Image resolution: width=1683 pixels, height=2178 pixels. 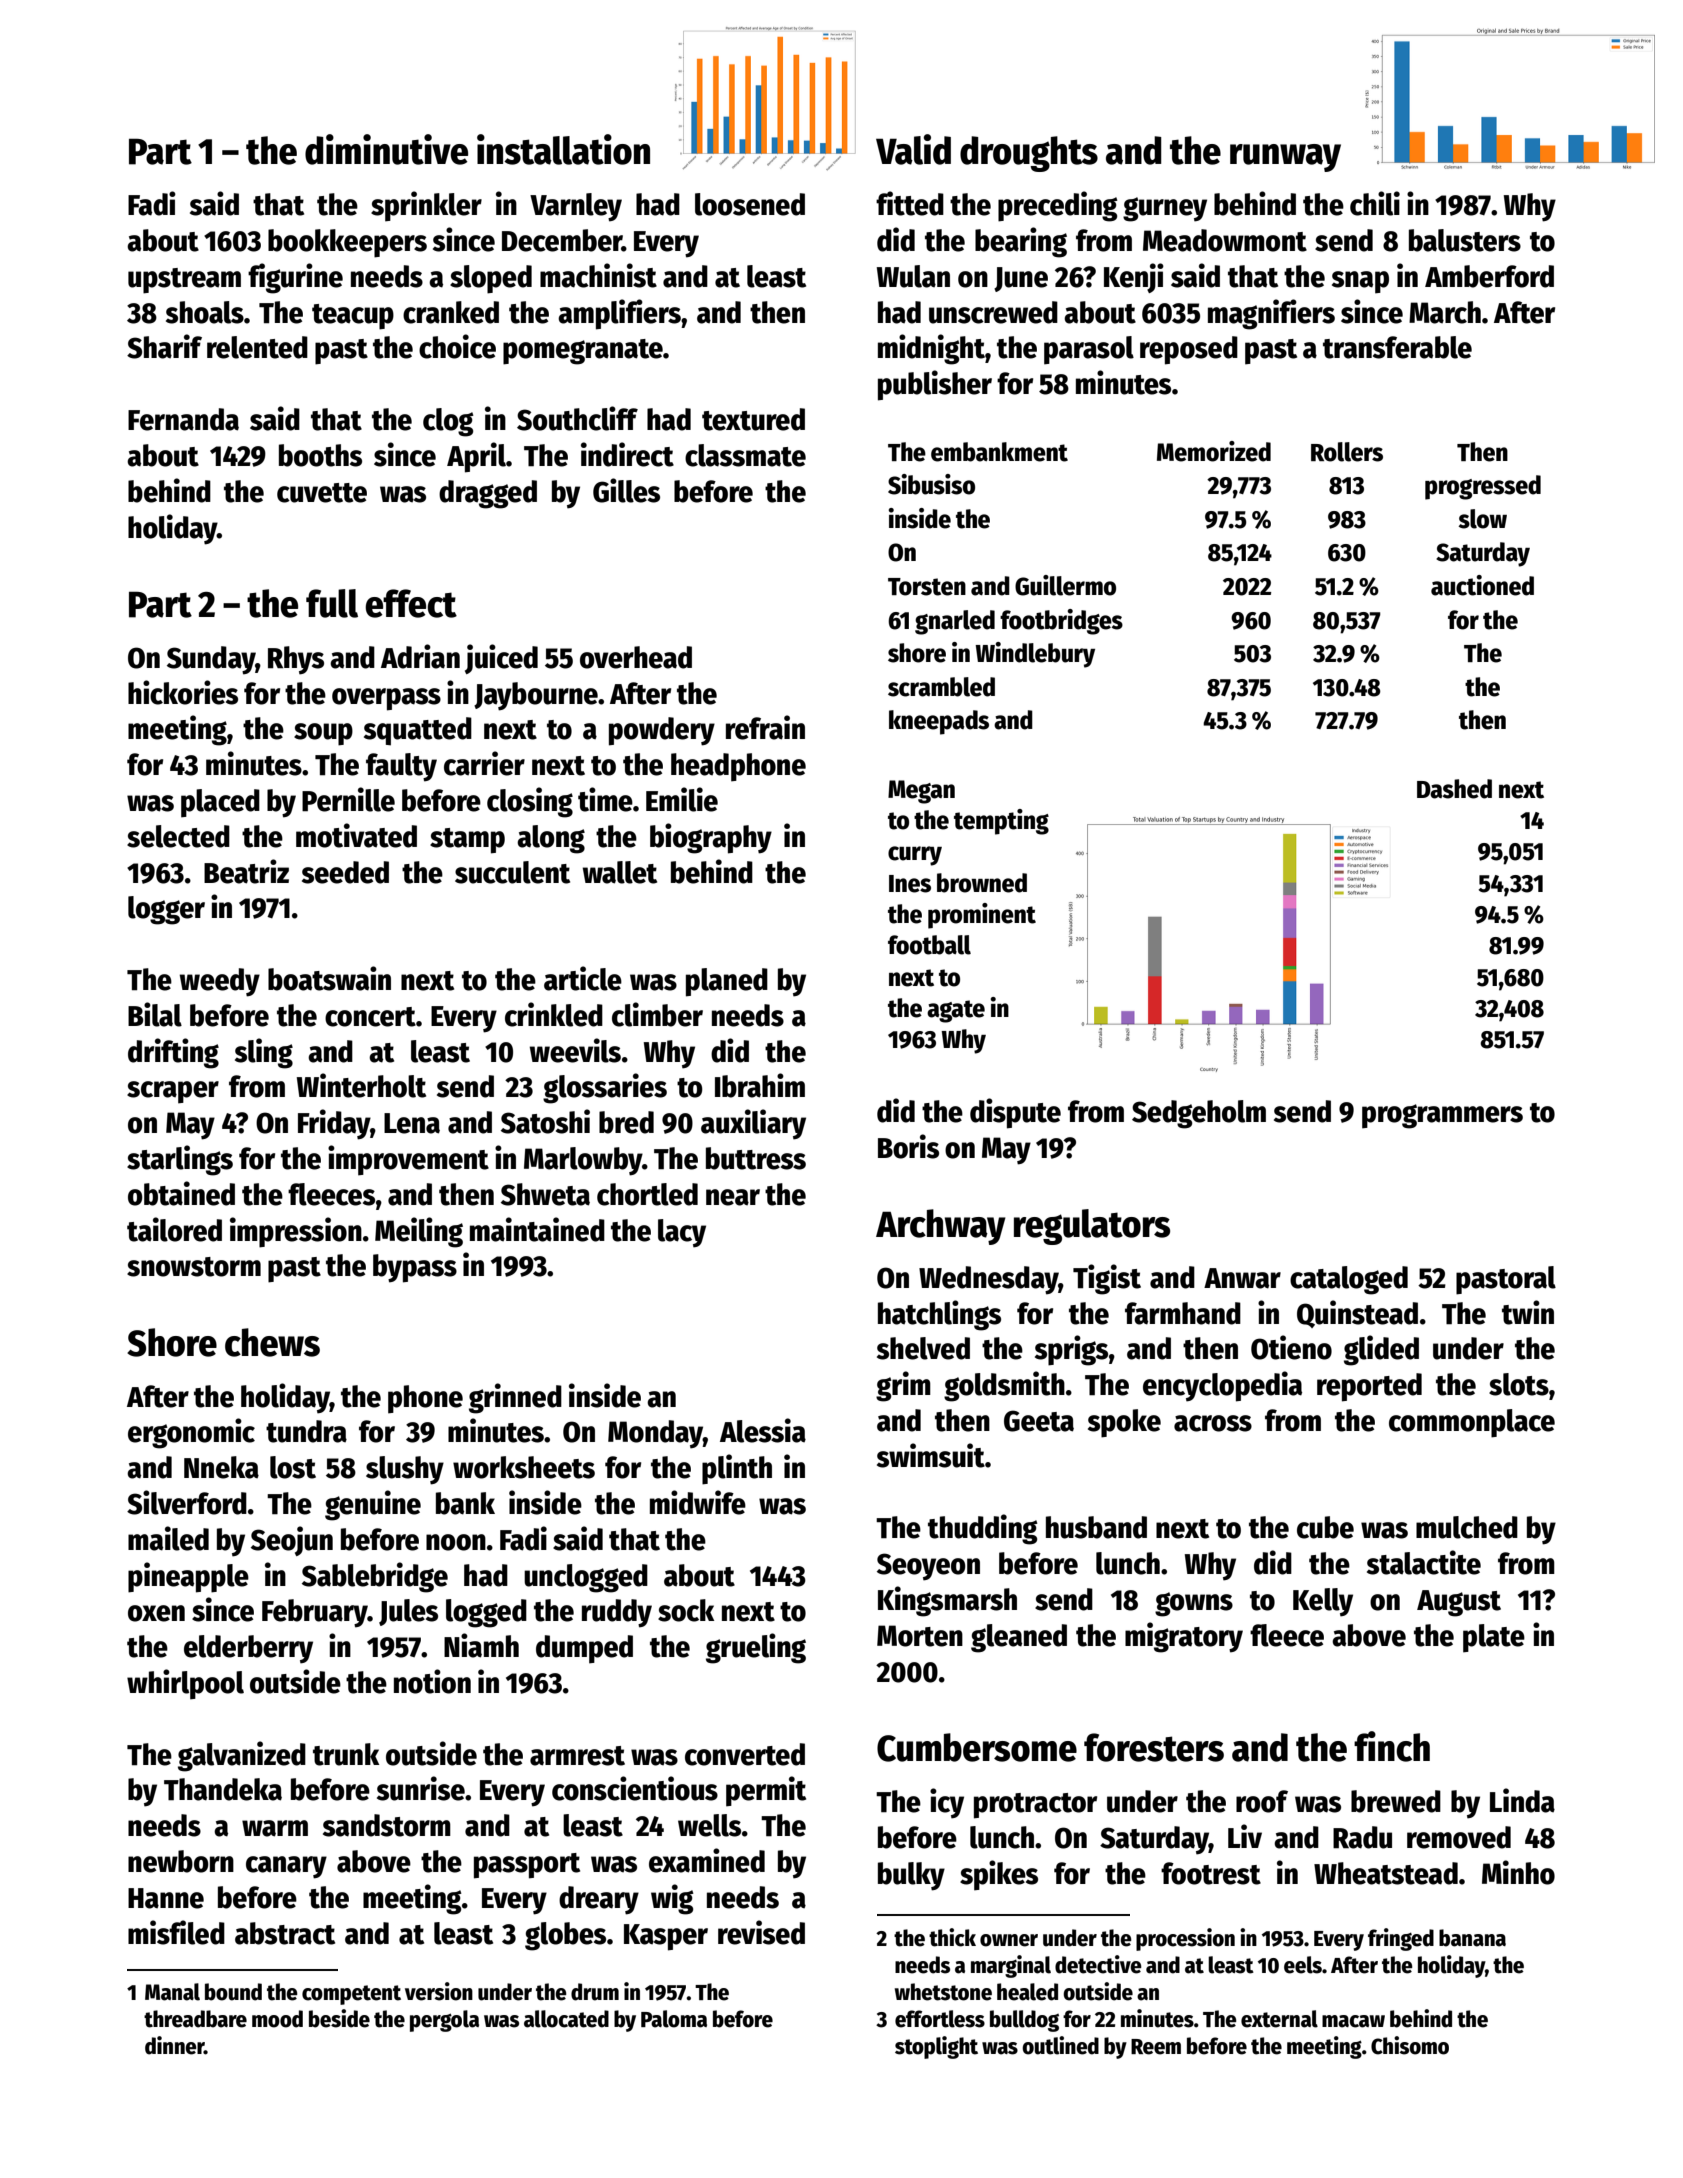 I want to click on planed, so click(x=727, y=982).
